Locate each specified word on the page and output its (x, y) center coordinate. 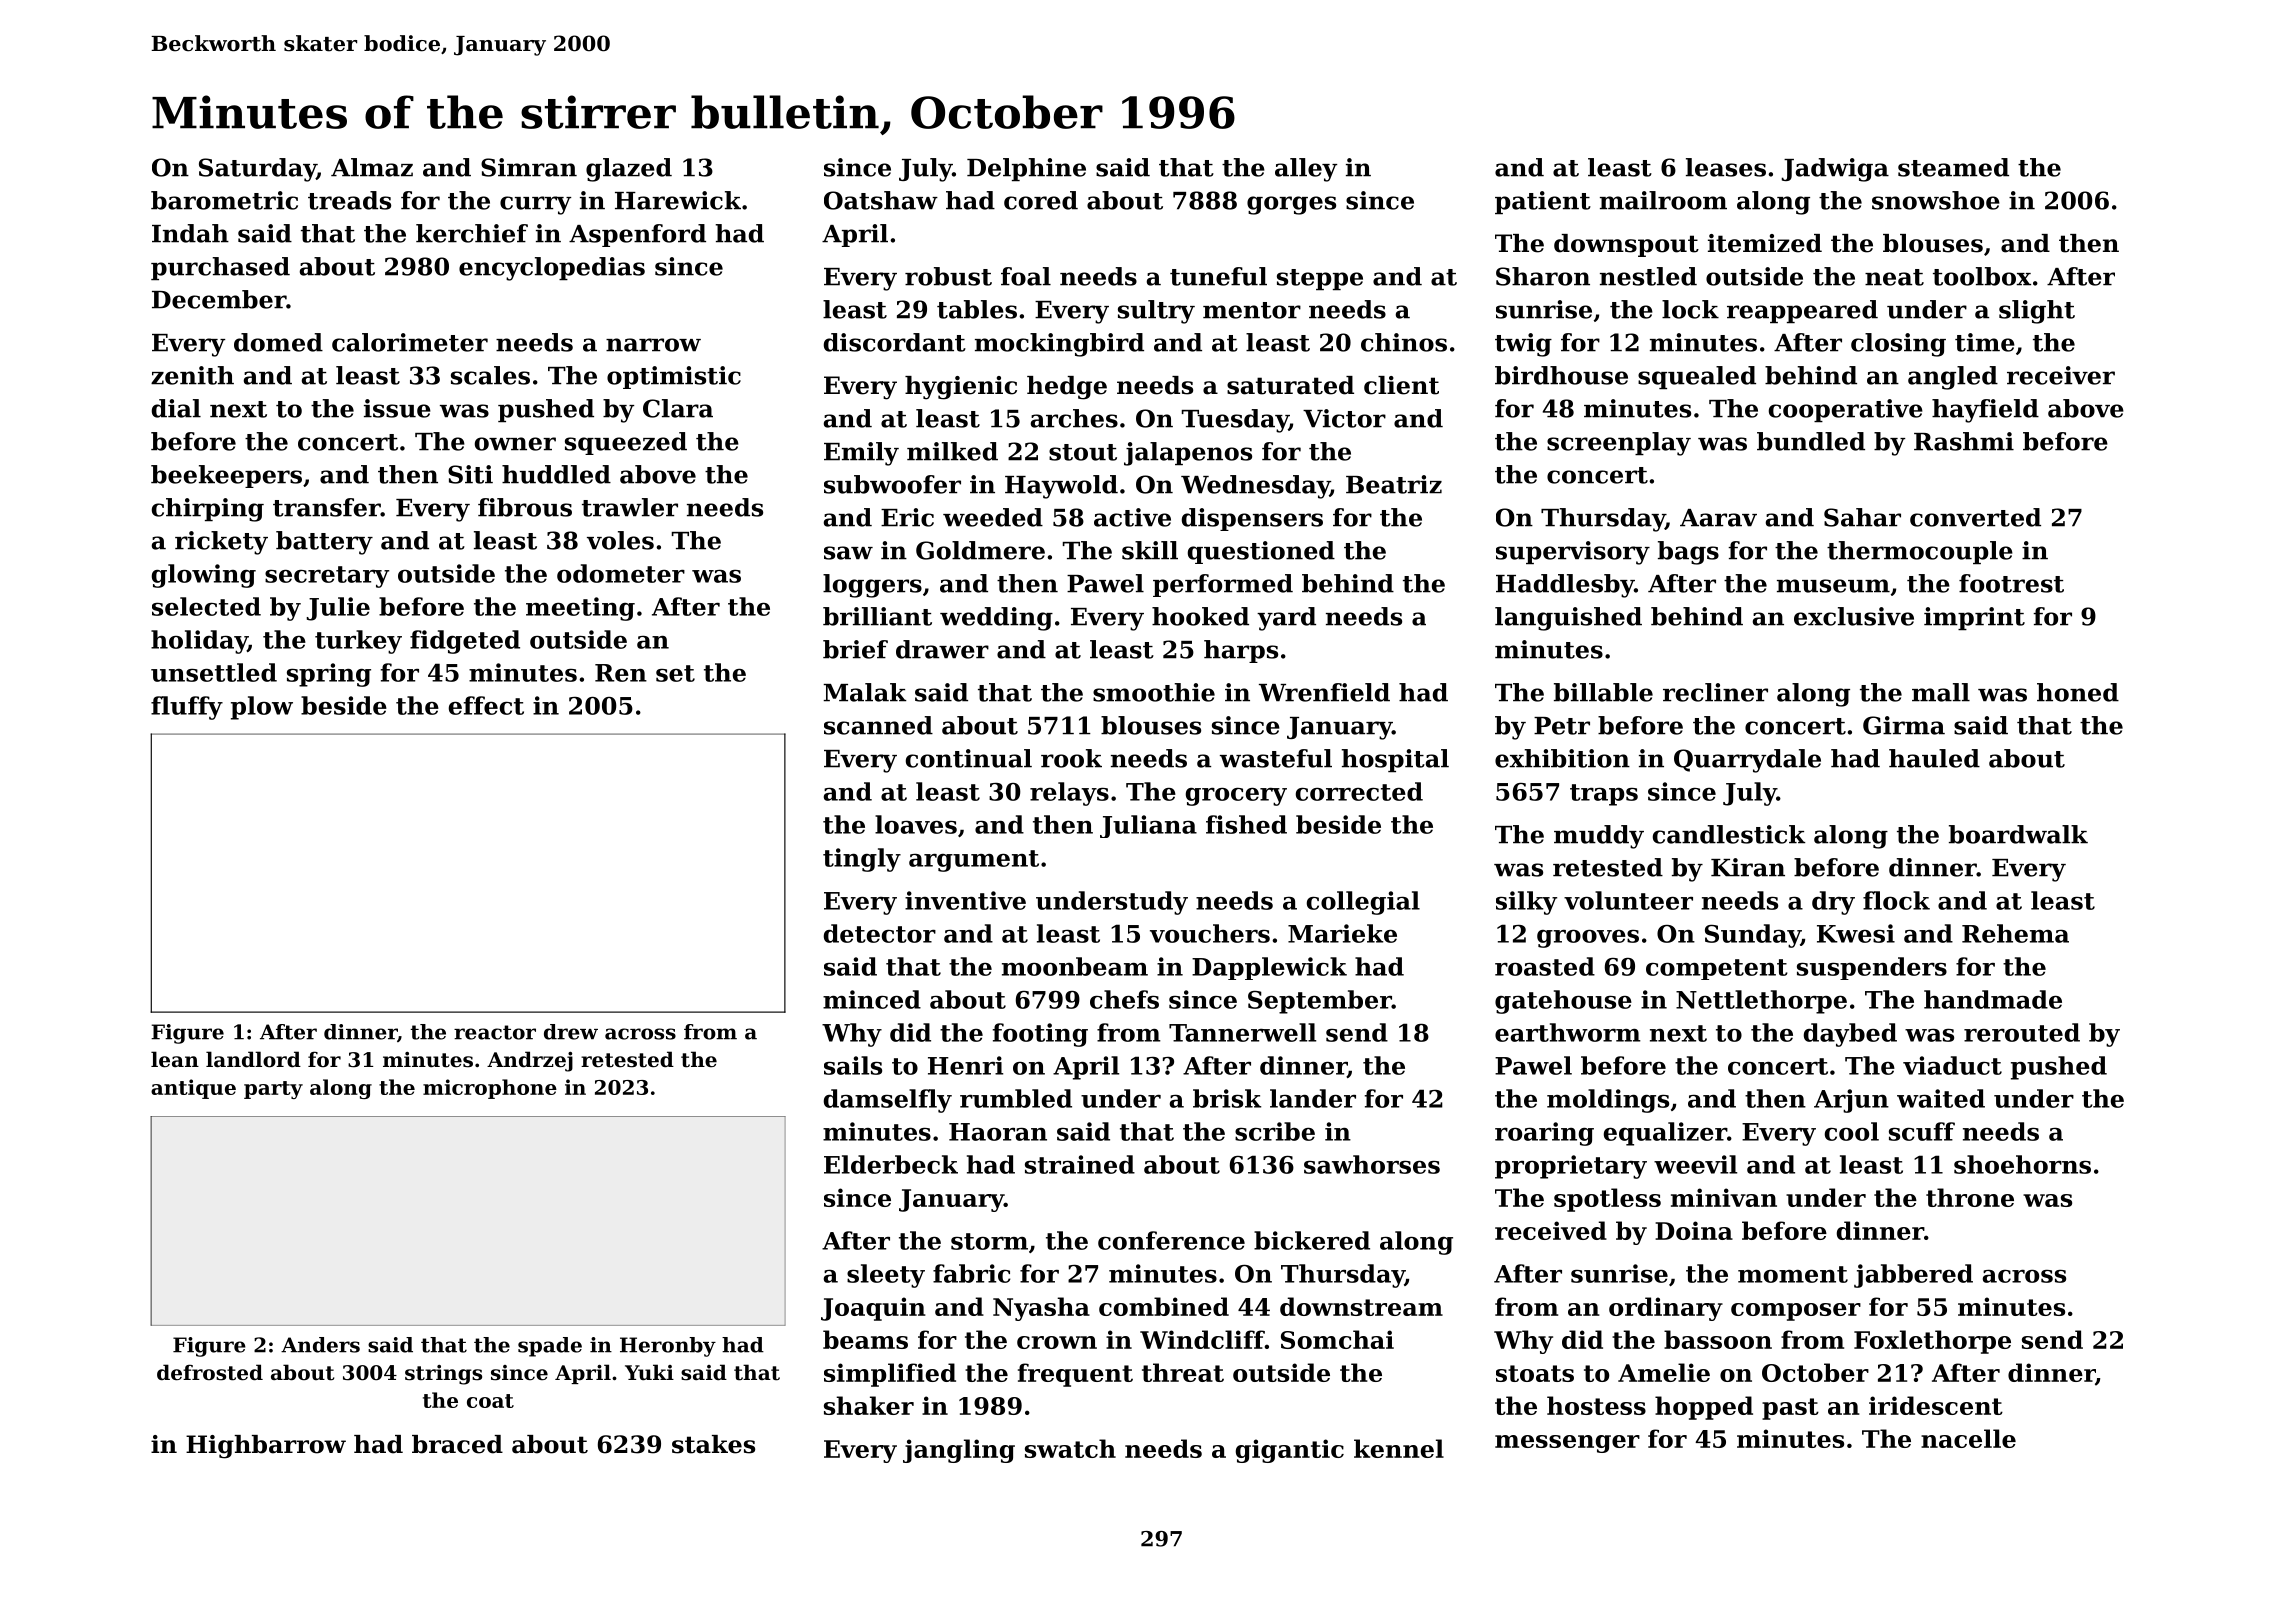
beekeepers (226, 476)
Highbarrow (266, 1447)
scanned (878, 725)
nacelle (1968, 1438)
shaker (869, 1405)
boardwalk (2018, 834)
